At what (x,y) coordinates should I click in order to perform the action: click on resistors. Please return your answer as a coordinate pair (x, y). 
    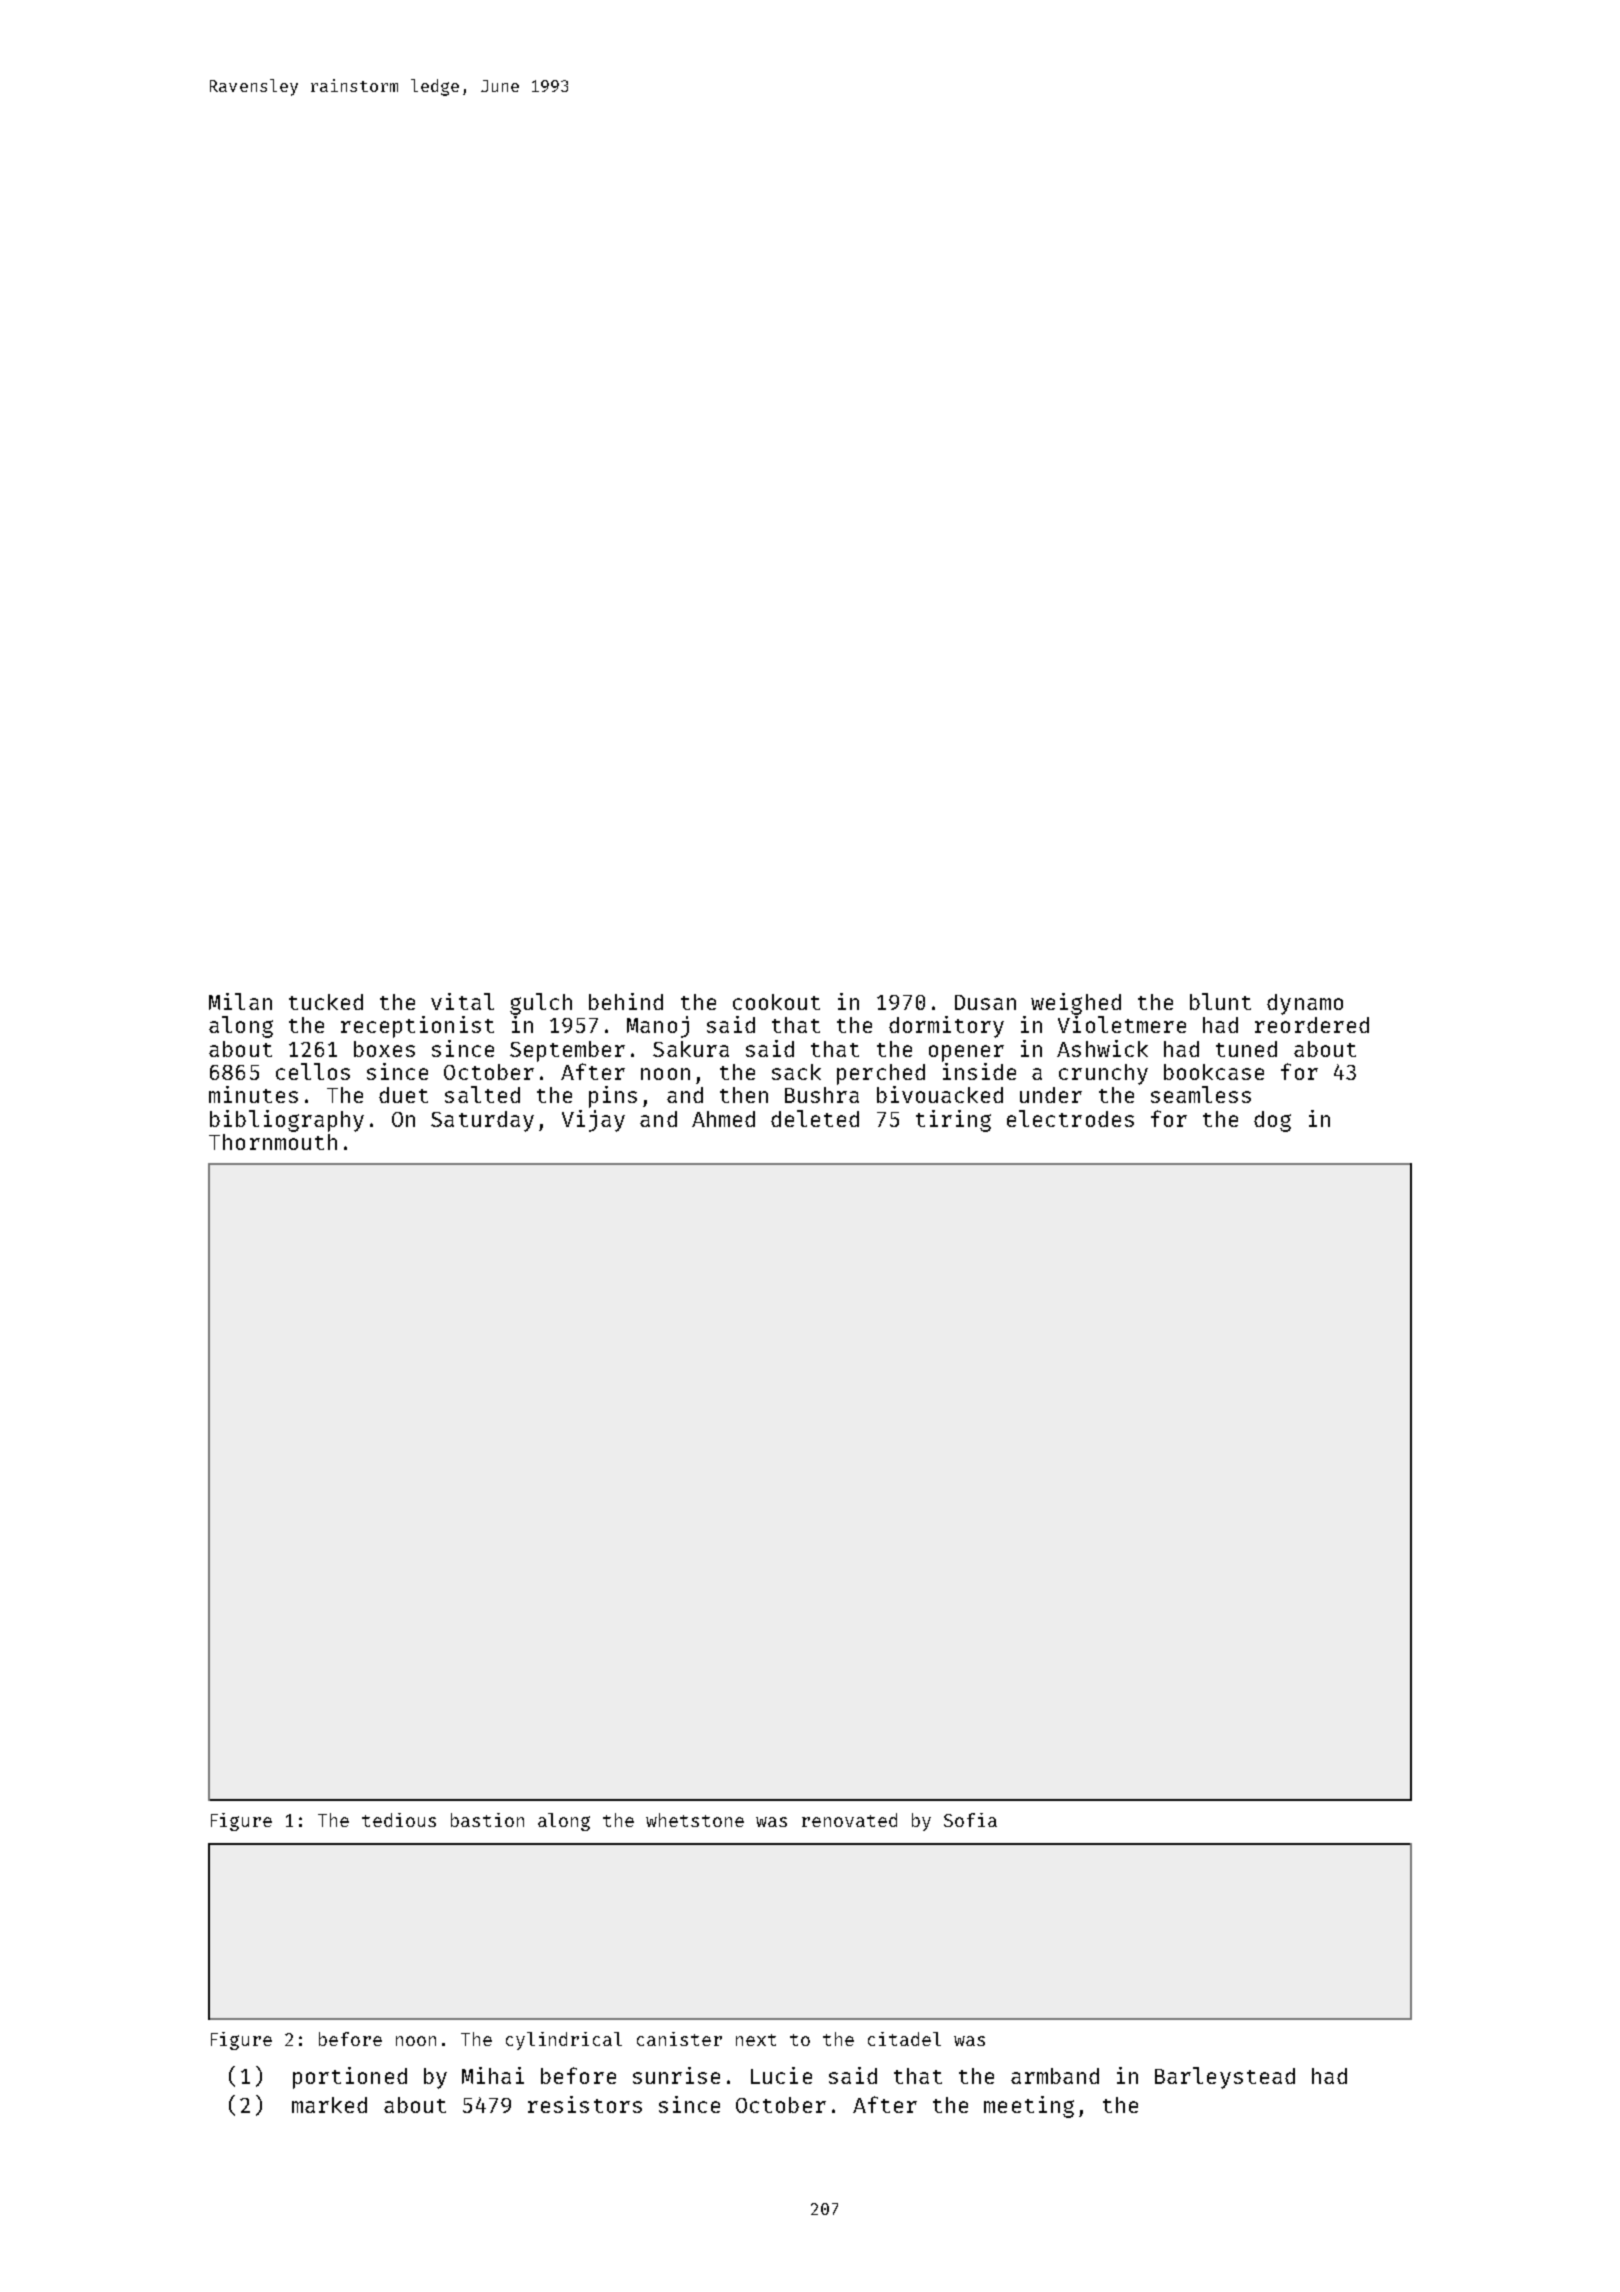
    Looking at the image, I should click on (585, 2104).
